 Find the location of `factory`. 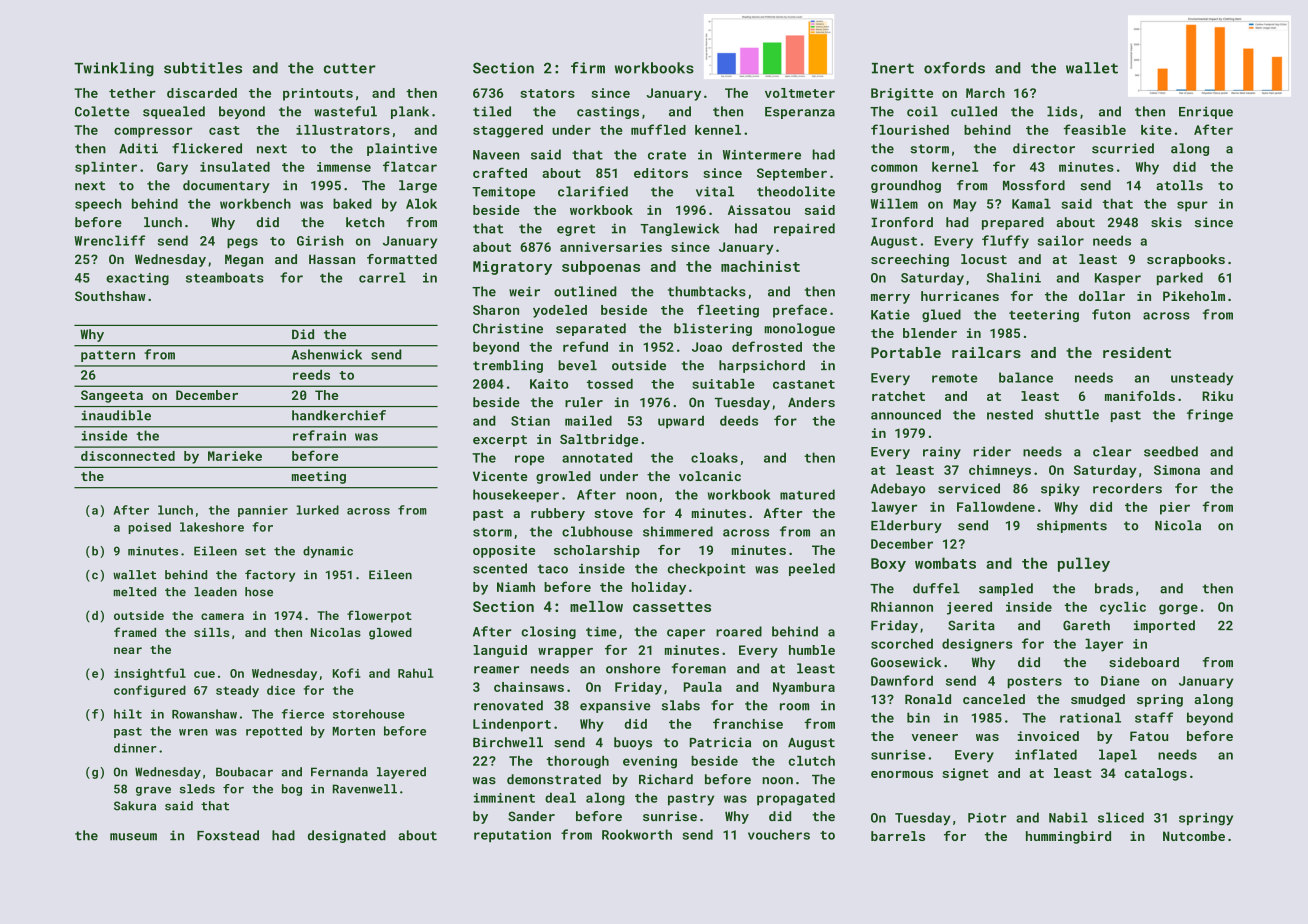

factory is located at coordinates (270, 576).
